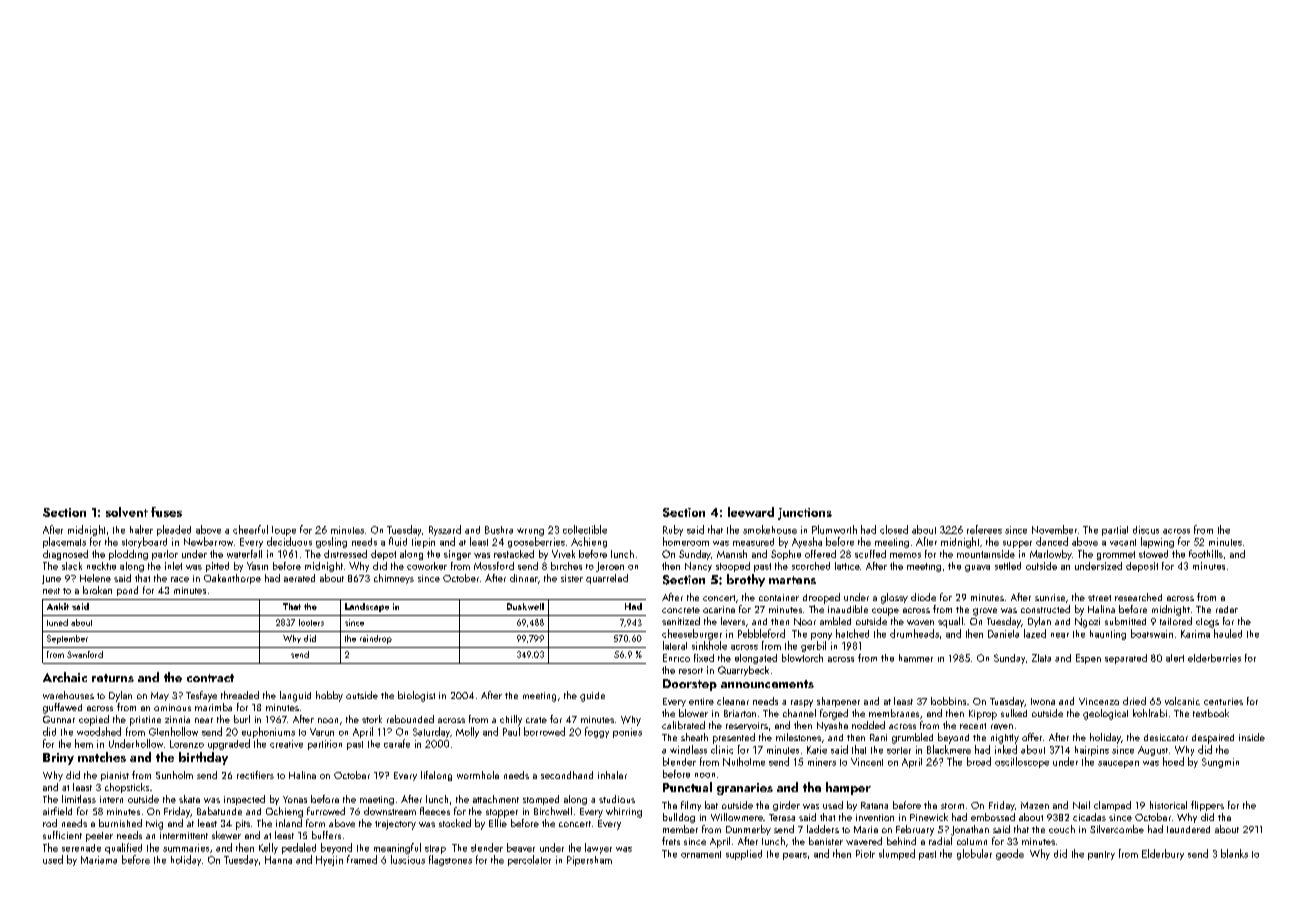 This page has width=1308, height=924. I want to click on solvent, so click(127, 512).
